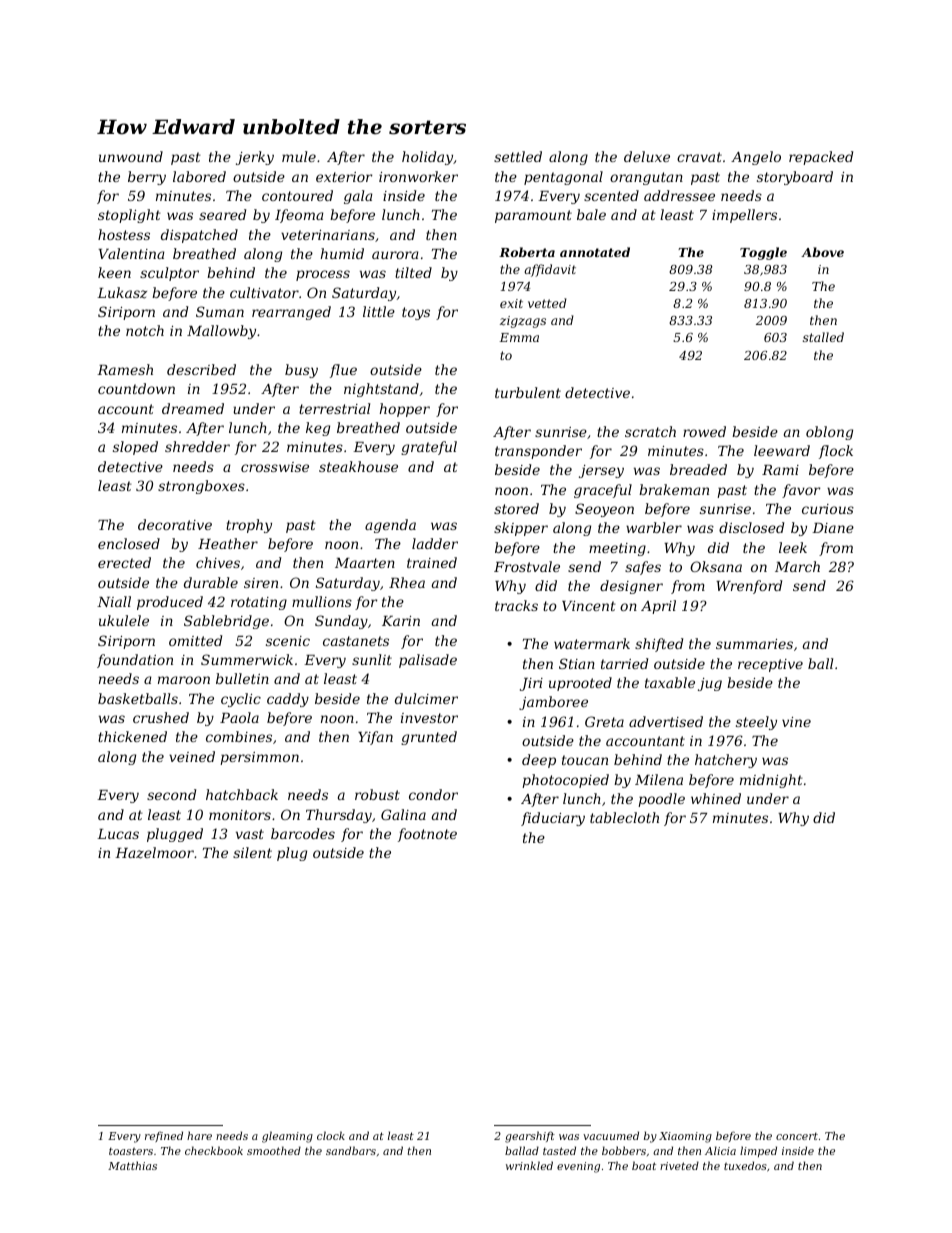  Describe the element at coordinates (823, 337) in the page. I see `stalled` at that location.
